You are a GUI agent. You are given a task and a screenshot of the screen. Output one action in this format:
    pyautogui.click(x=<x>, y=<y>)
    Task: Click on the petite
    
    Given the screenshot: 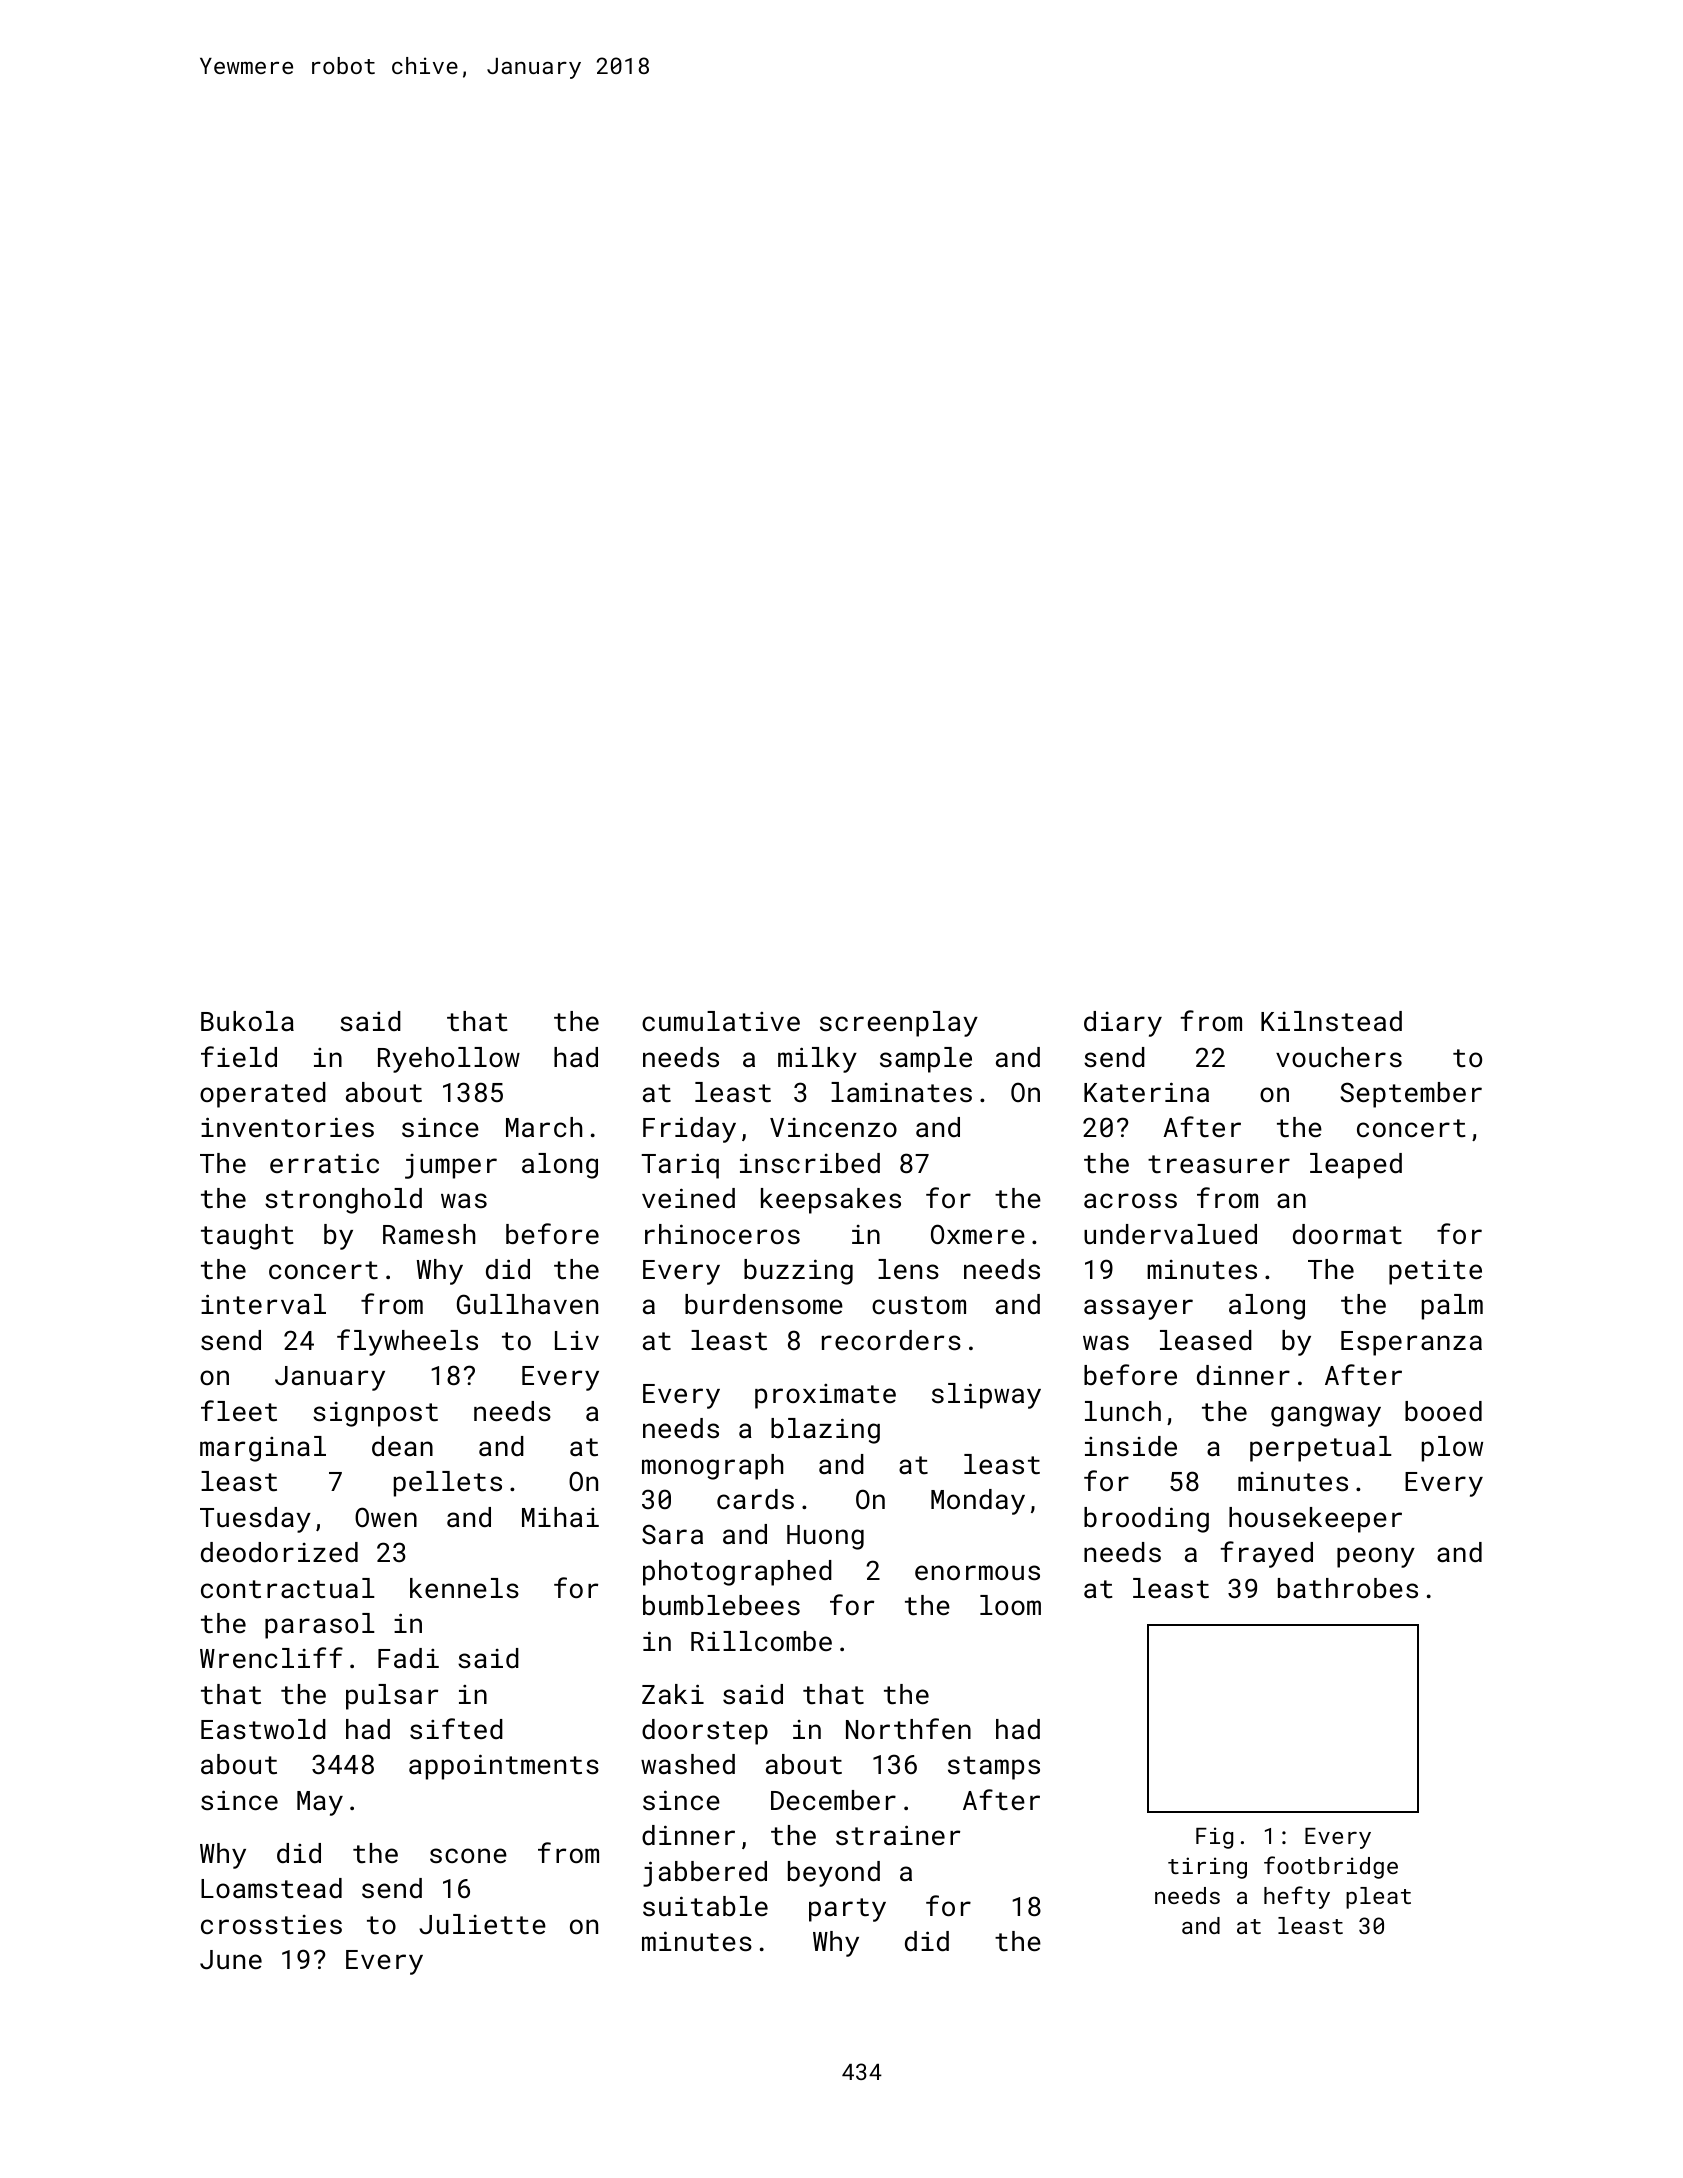 What is the action you would take?
    pyautogui.click(x=1435, y=1272)
